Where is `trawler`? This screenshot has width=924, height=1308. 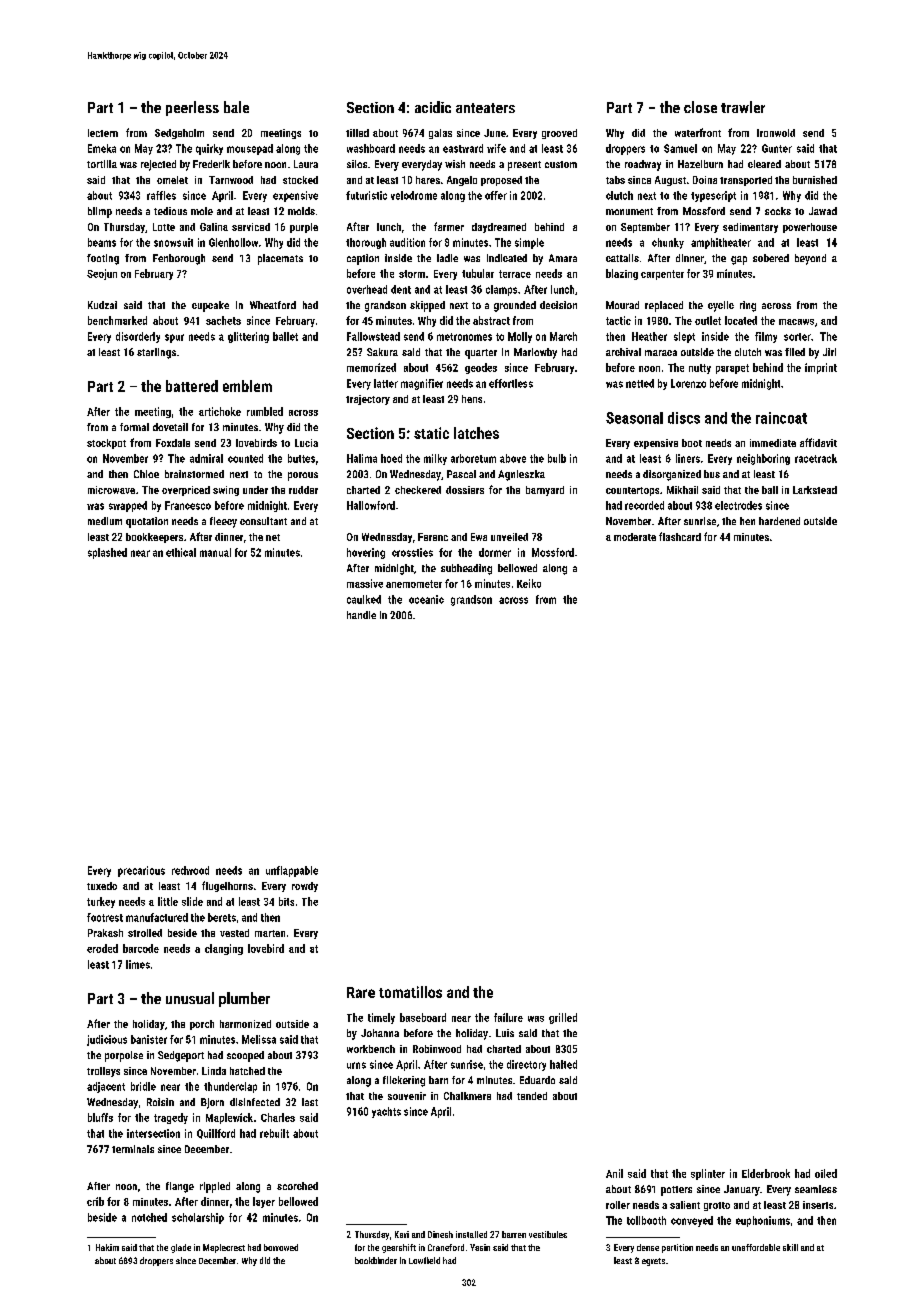
trawler is located at coordinates (743, 107).
